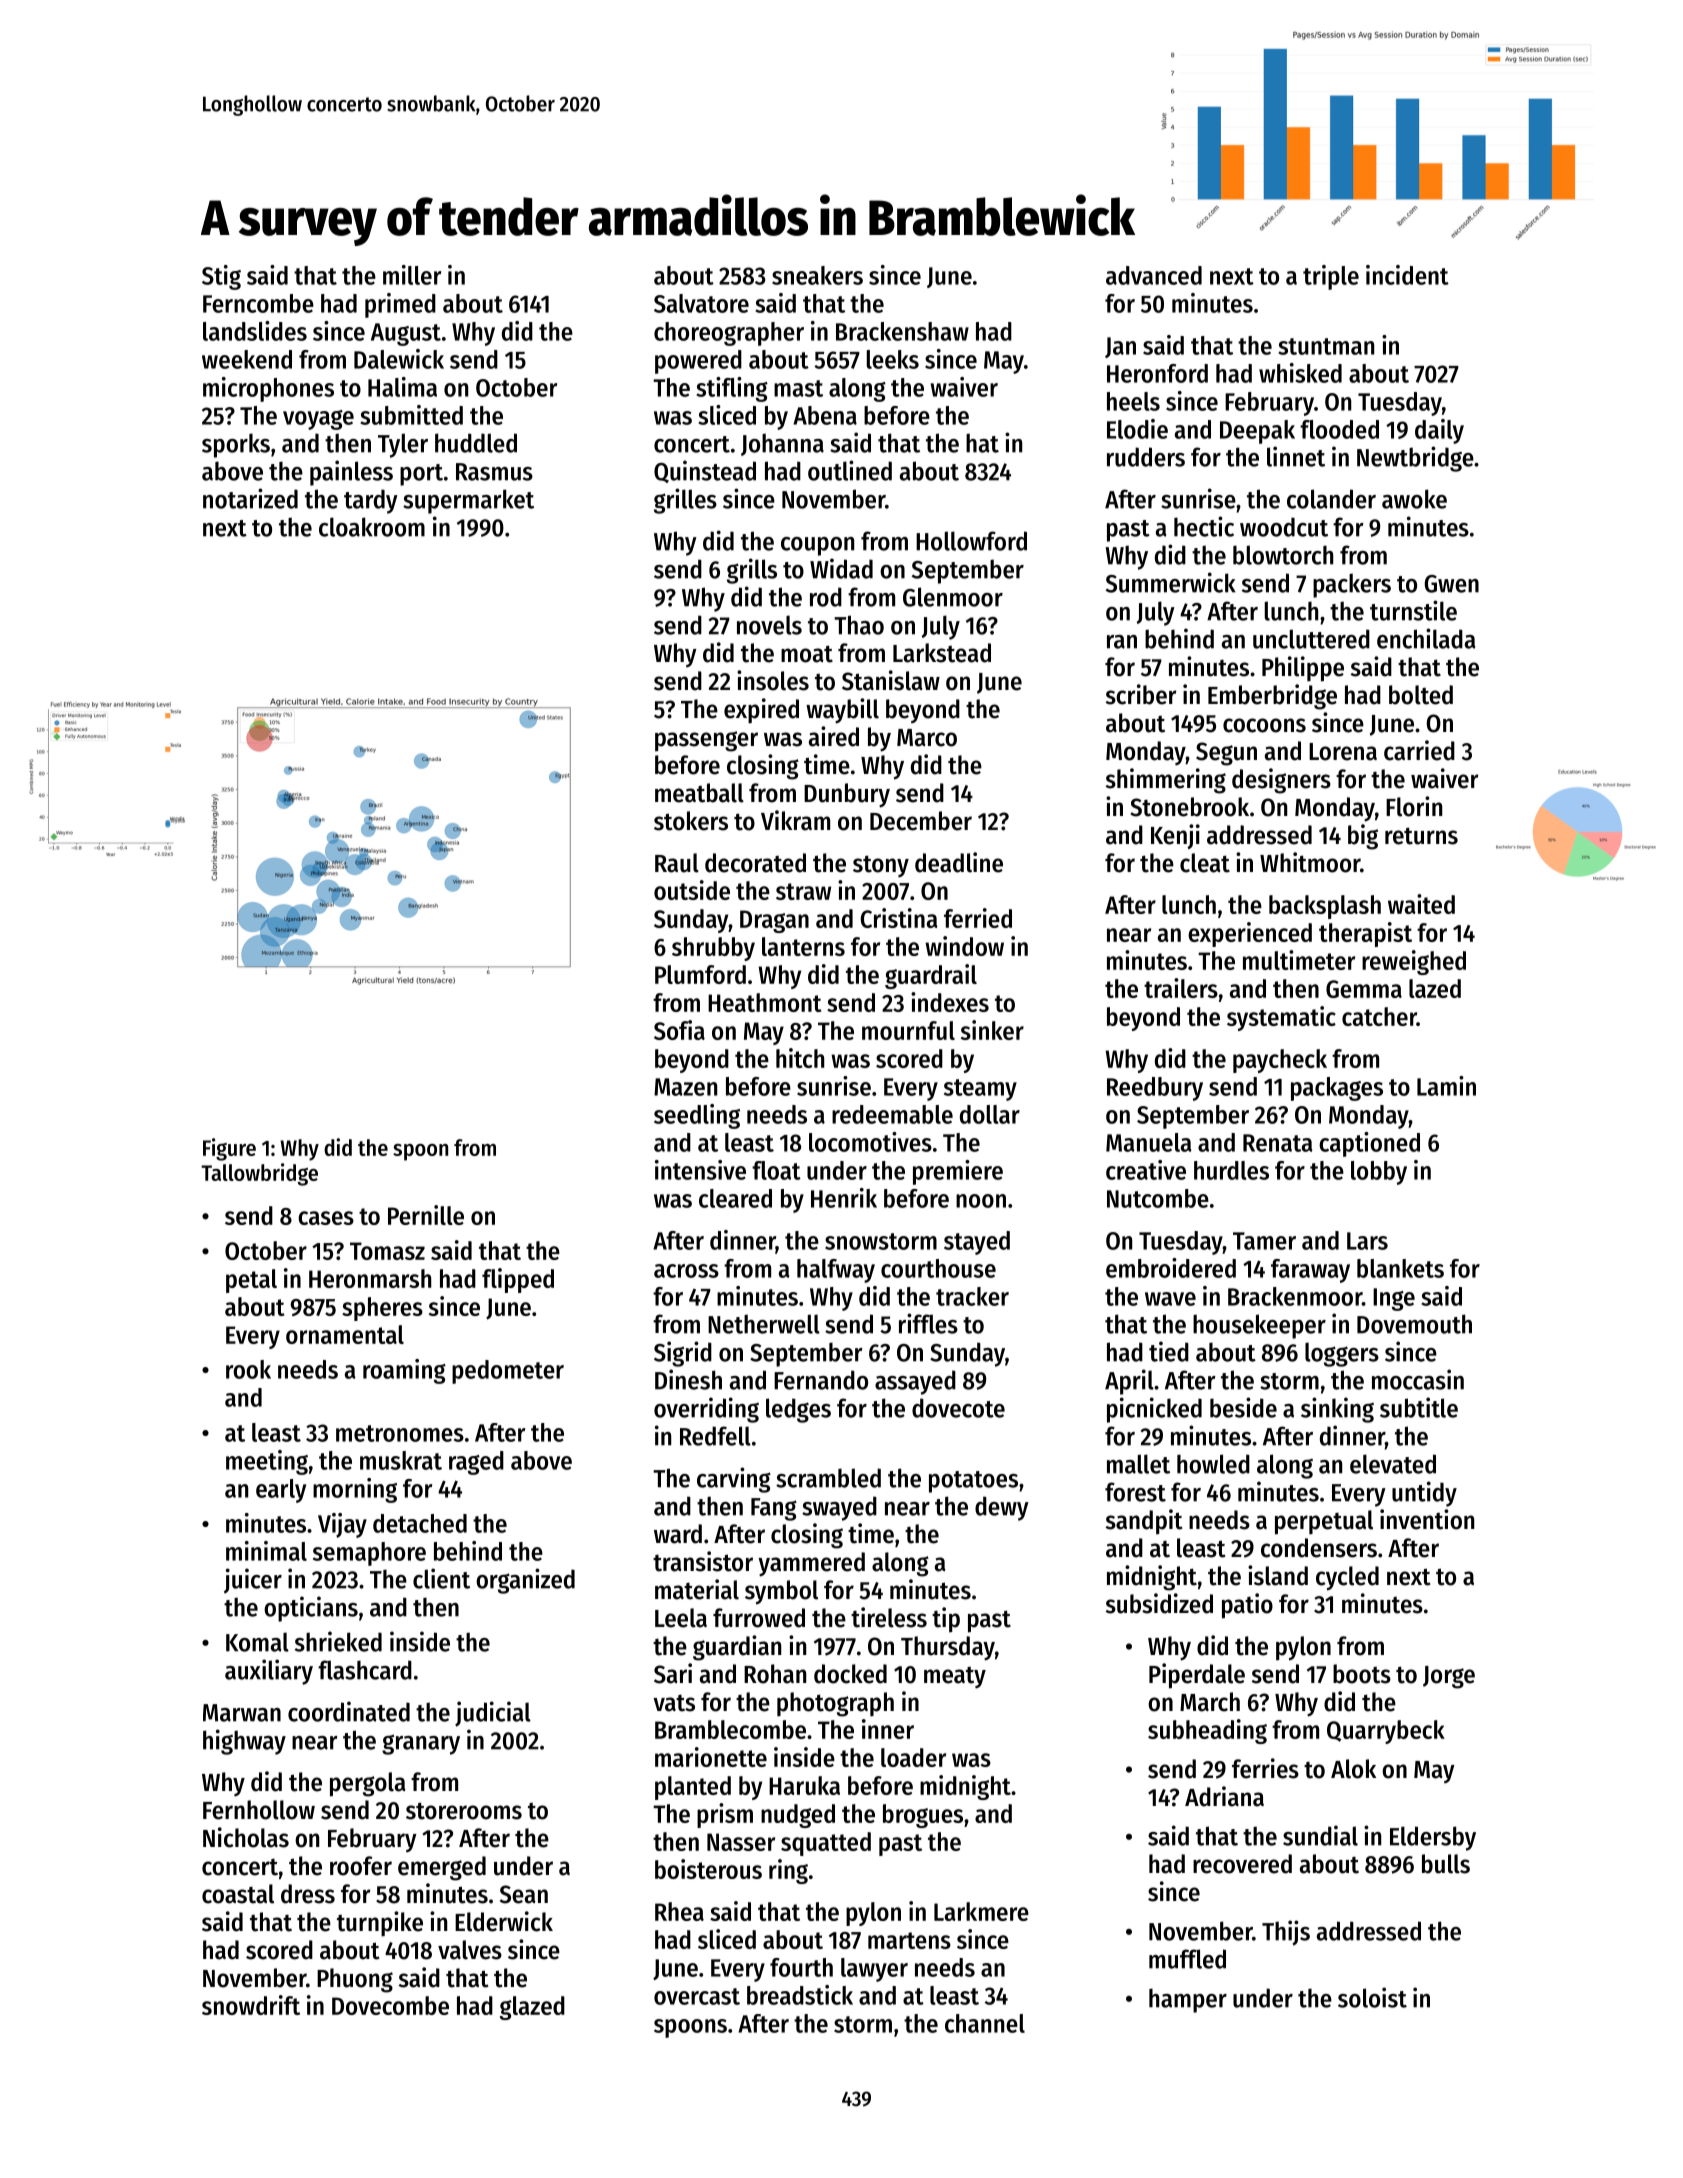 This screenshot has width=1683, height=2178. What do you see at coordinates (842, 711) in the screenshot?
I see `waybill` at bounding box center [842, 711].
